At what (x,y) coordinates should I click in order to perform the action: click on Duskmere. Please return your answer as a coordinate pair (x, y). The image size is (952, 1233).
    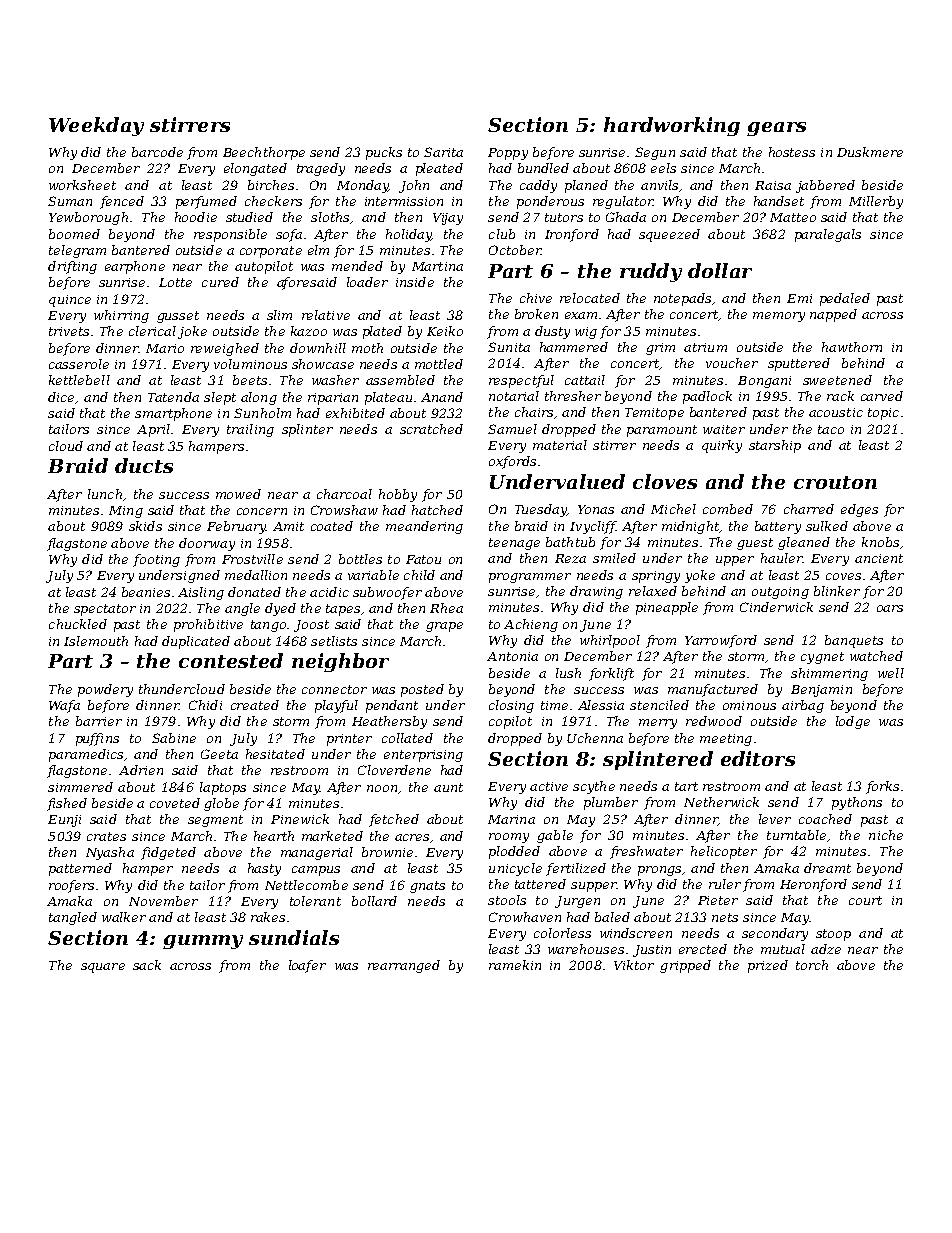
    Looking at the image, I should click on (870, 152).
